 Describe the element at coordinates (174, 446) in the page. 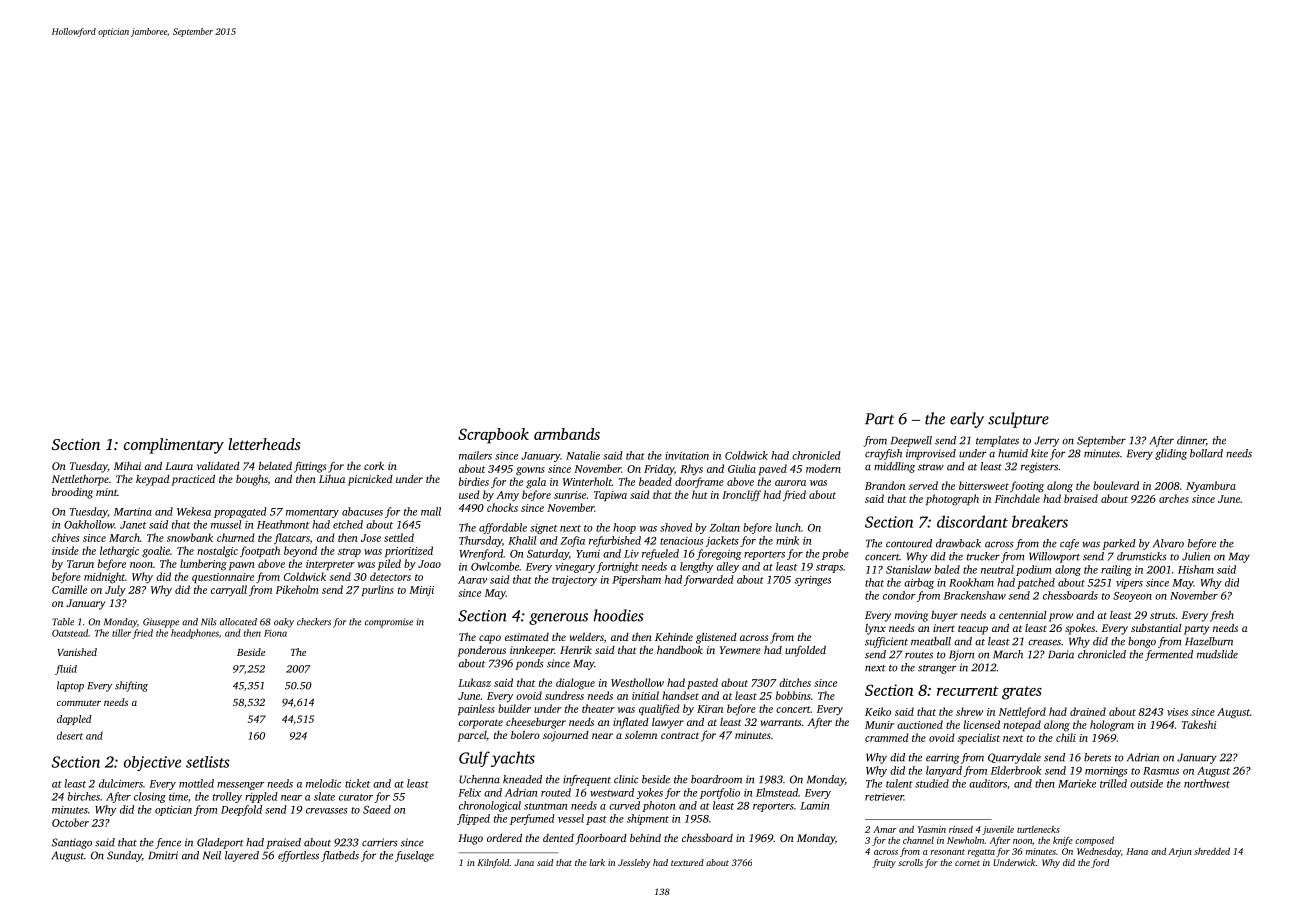

I see `complimentary` at that location.
